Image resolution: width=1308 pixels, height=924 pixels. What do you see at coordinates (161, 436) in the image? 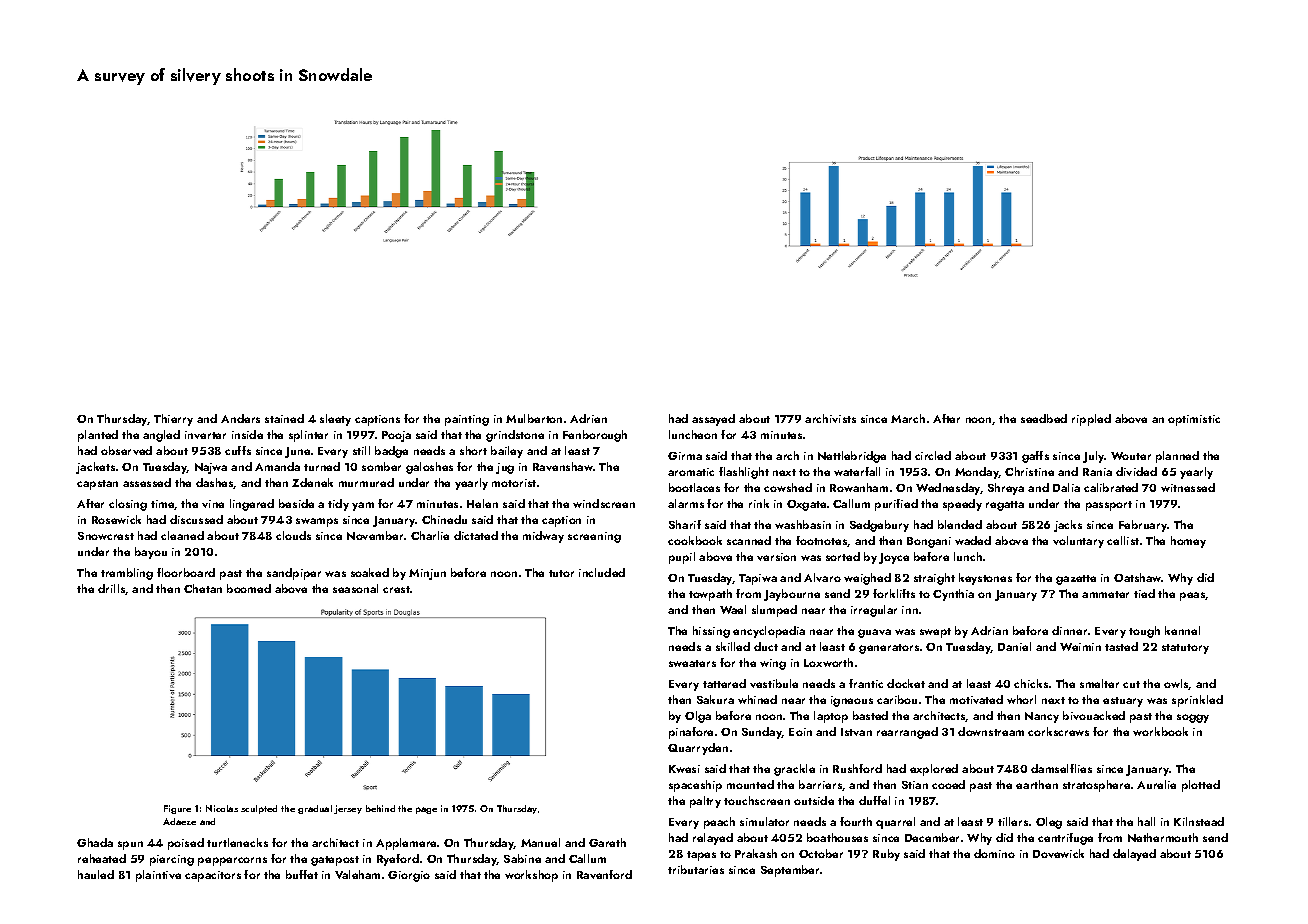
I see `angled` at bounding box center [161, 436].
